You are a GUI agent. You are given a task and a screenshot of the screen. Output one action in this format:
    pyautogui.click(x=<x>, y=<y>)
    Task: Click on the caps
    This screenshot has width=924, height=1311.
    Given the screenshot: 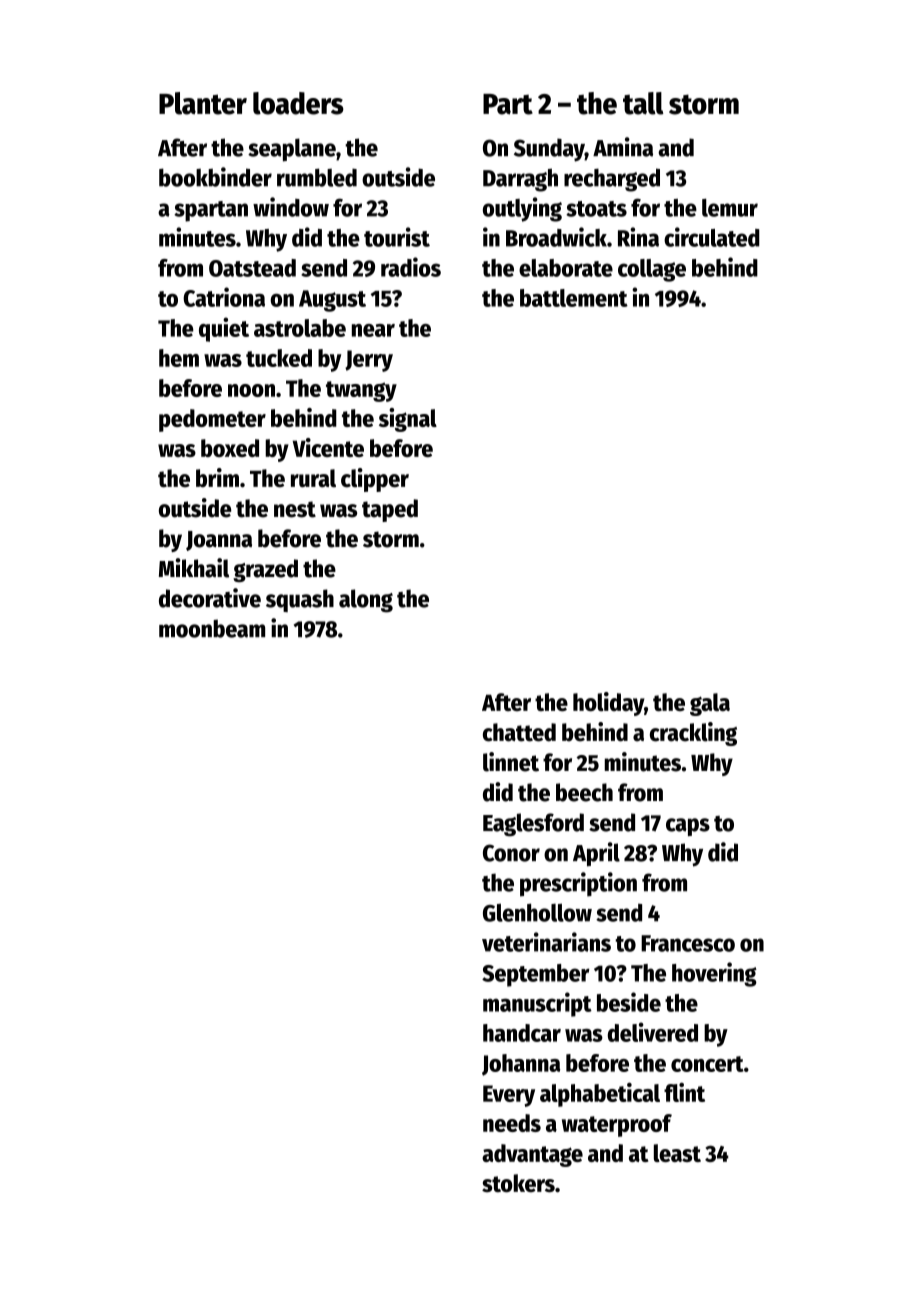 What is the action you would take?
    pyautogui.click(x=688, y=827)
